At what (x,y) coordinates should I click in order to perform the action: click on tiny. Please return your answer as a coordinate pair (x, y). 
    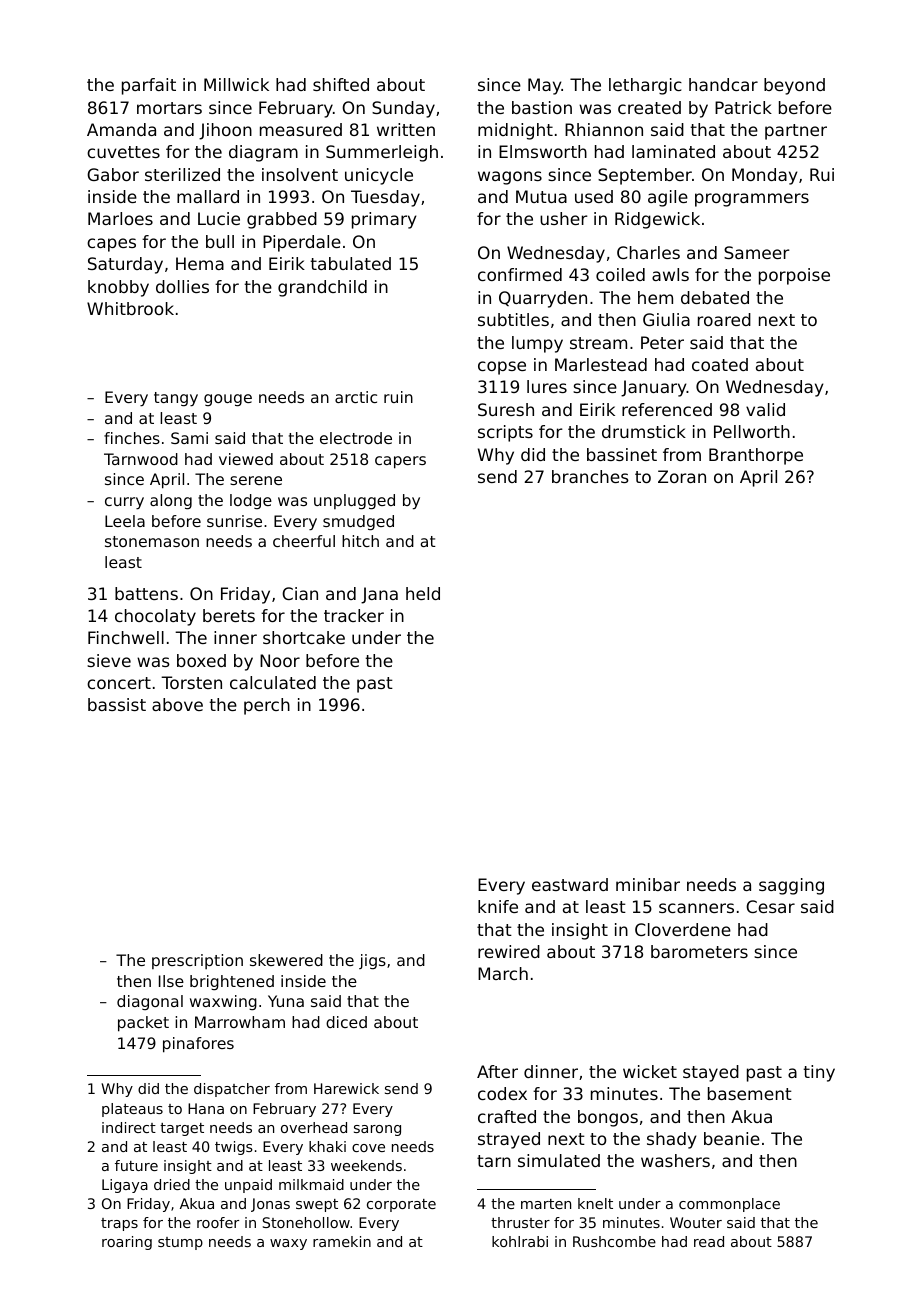
    Looking at the image, I should click on (819, 1073).
